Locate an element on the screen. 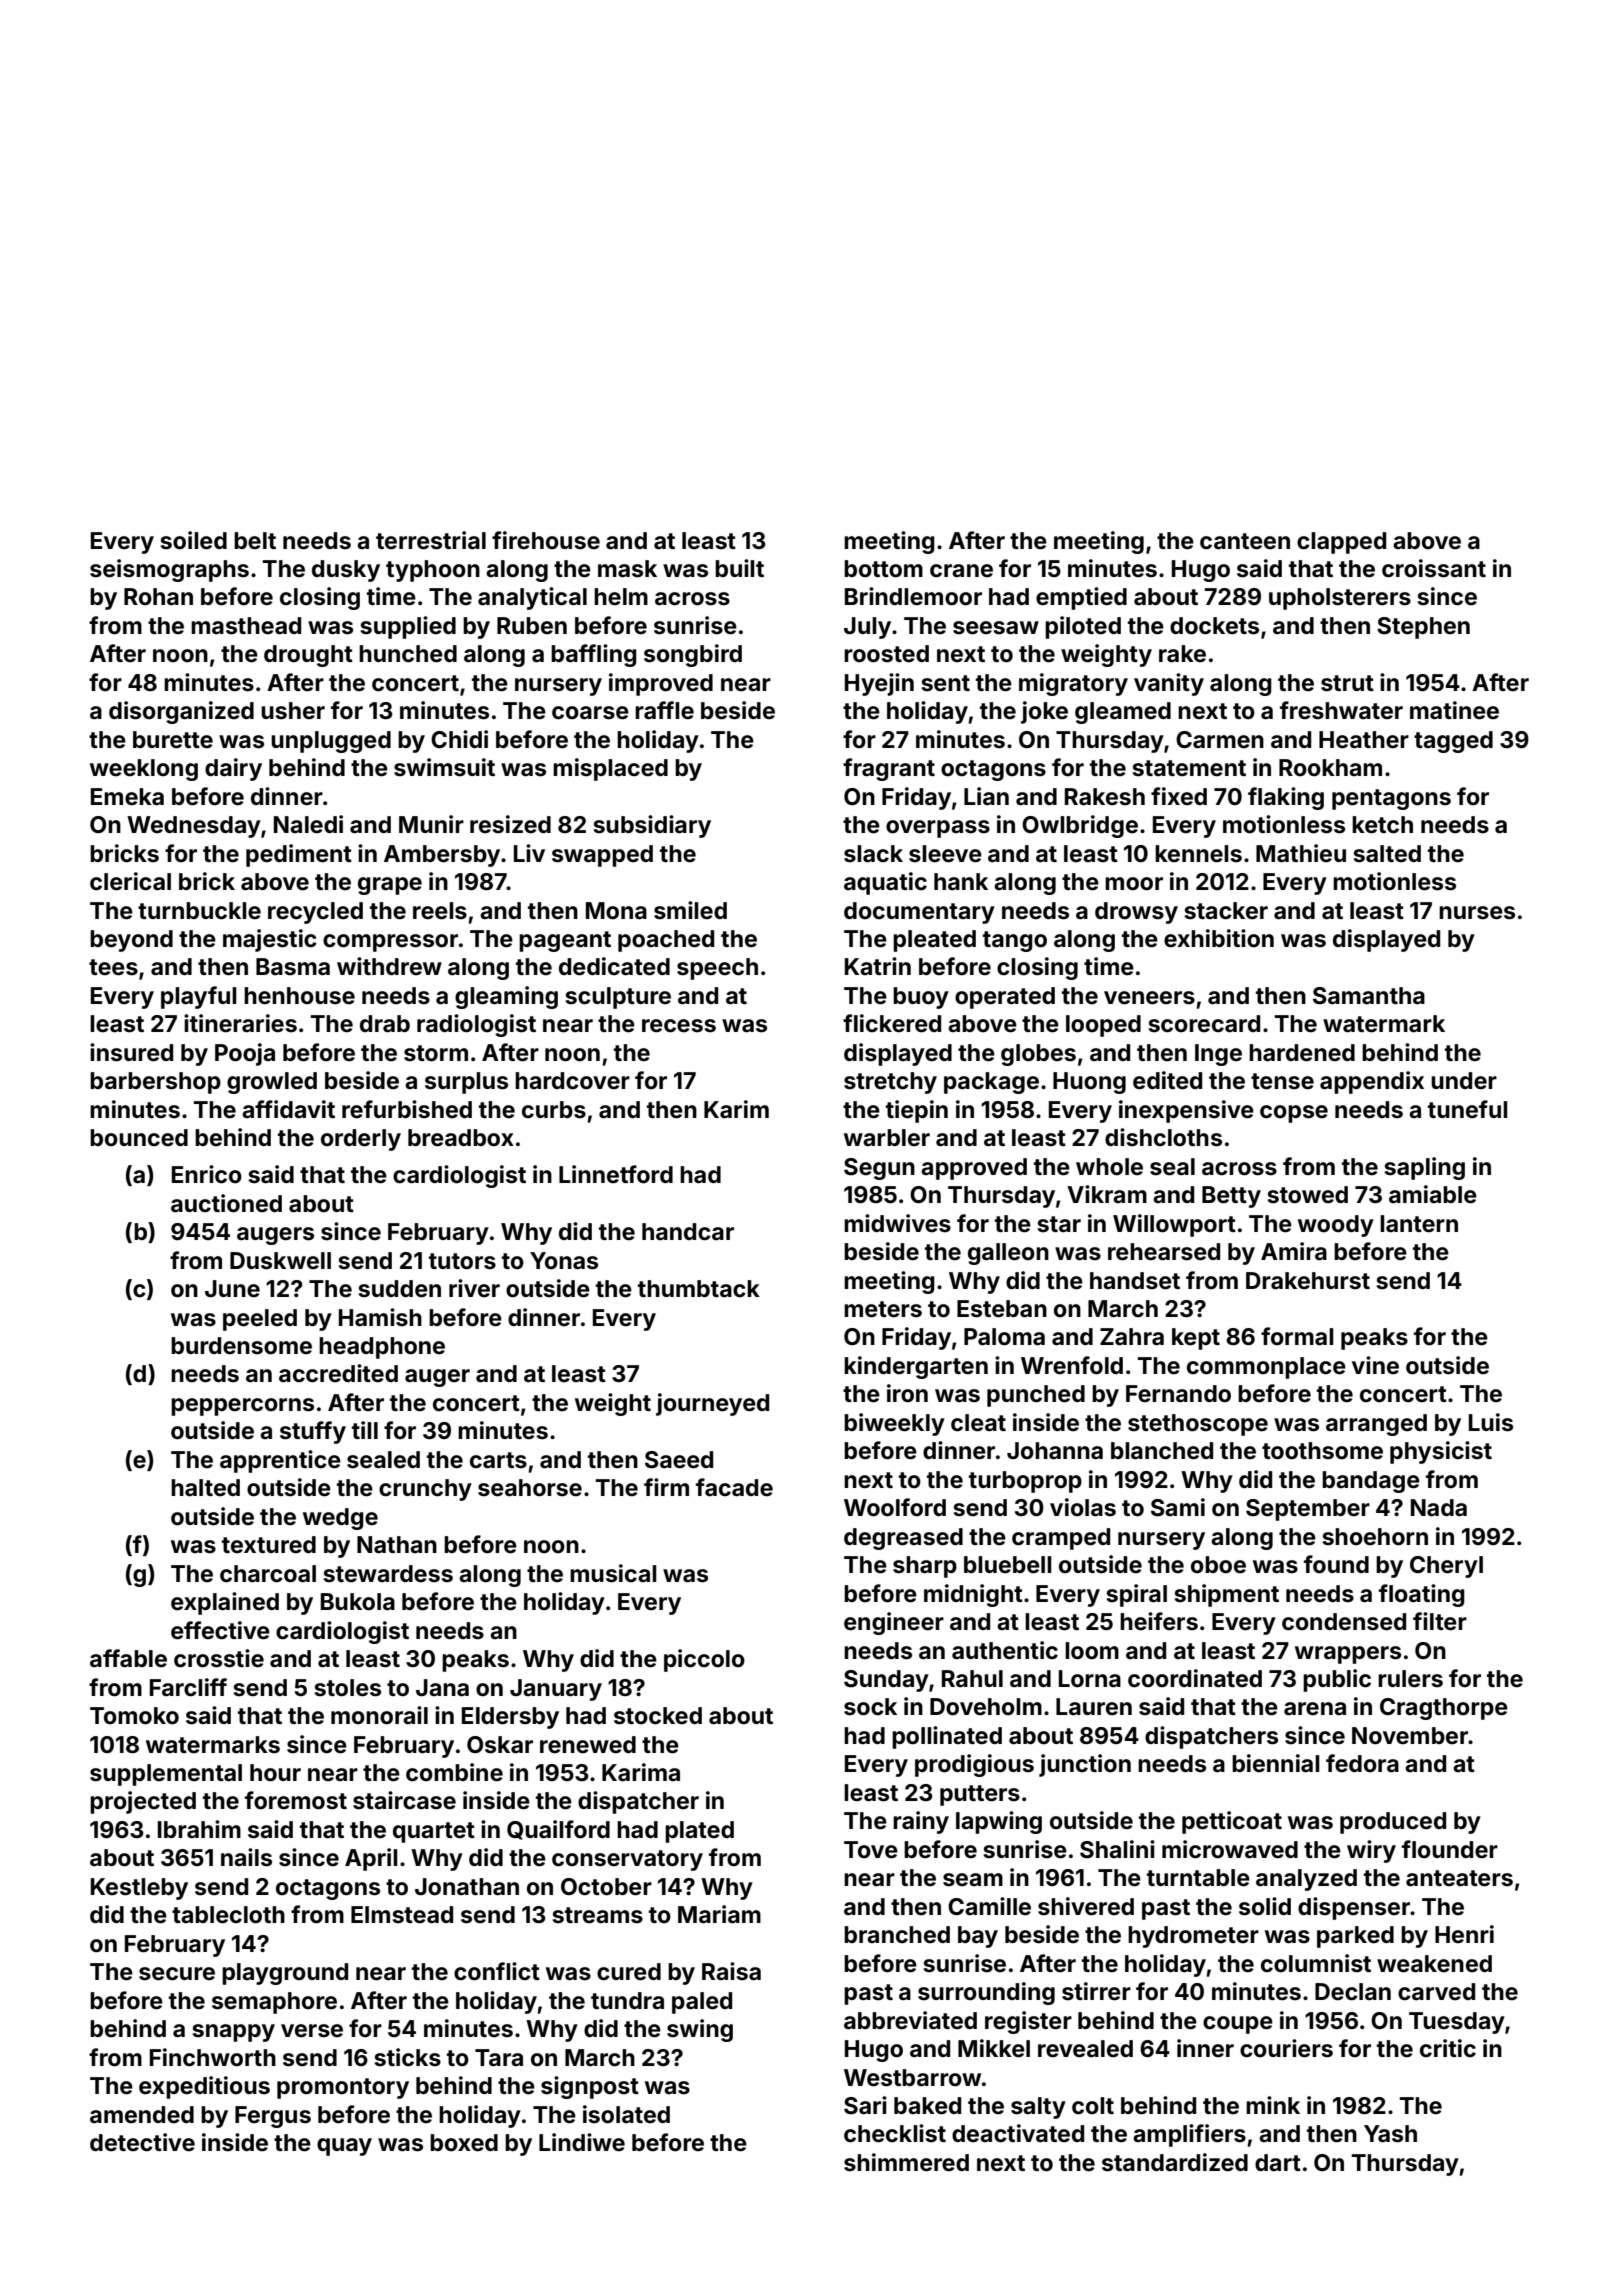 This screenshot has width=1620, height=2292. abbreviated is located at coordinates (910, 2020).
